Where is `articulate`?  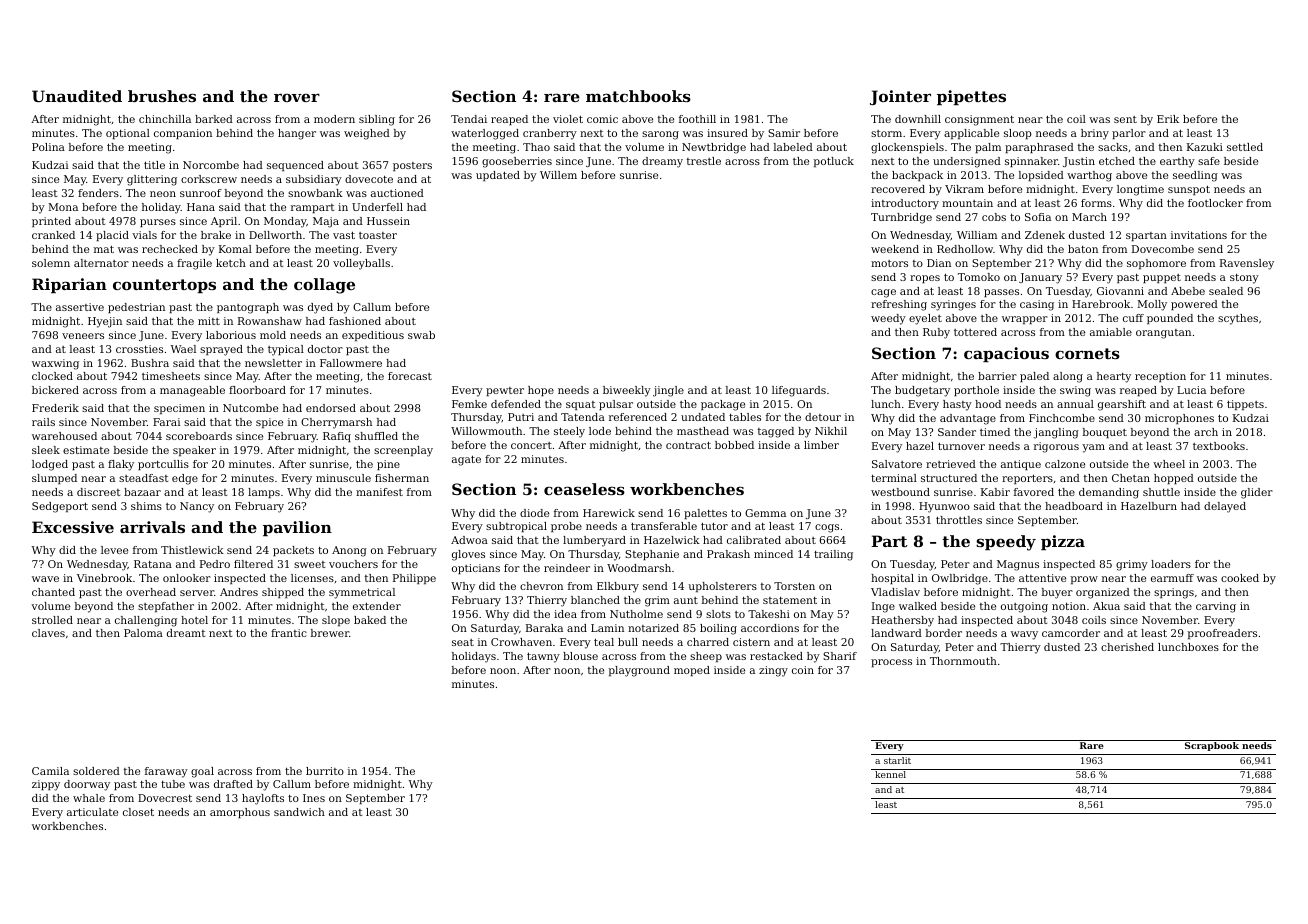 articulate is located at coordinates (92, 812).
